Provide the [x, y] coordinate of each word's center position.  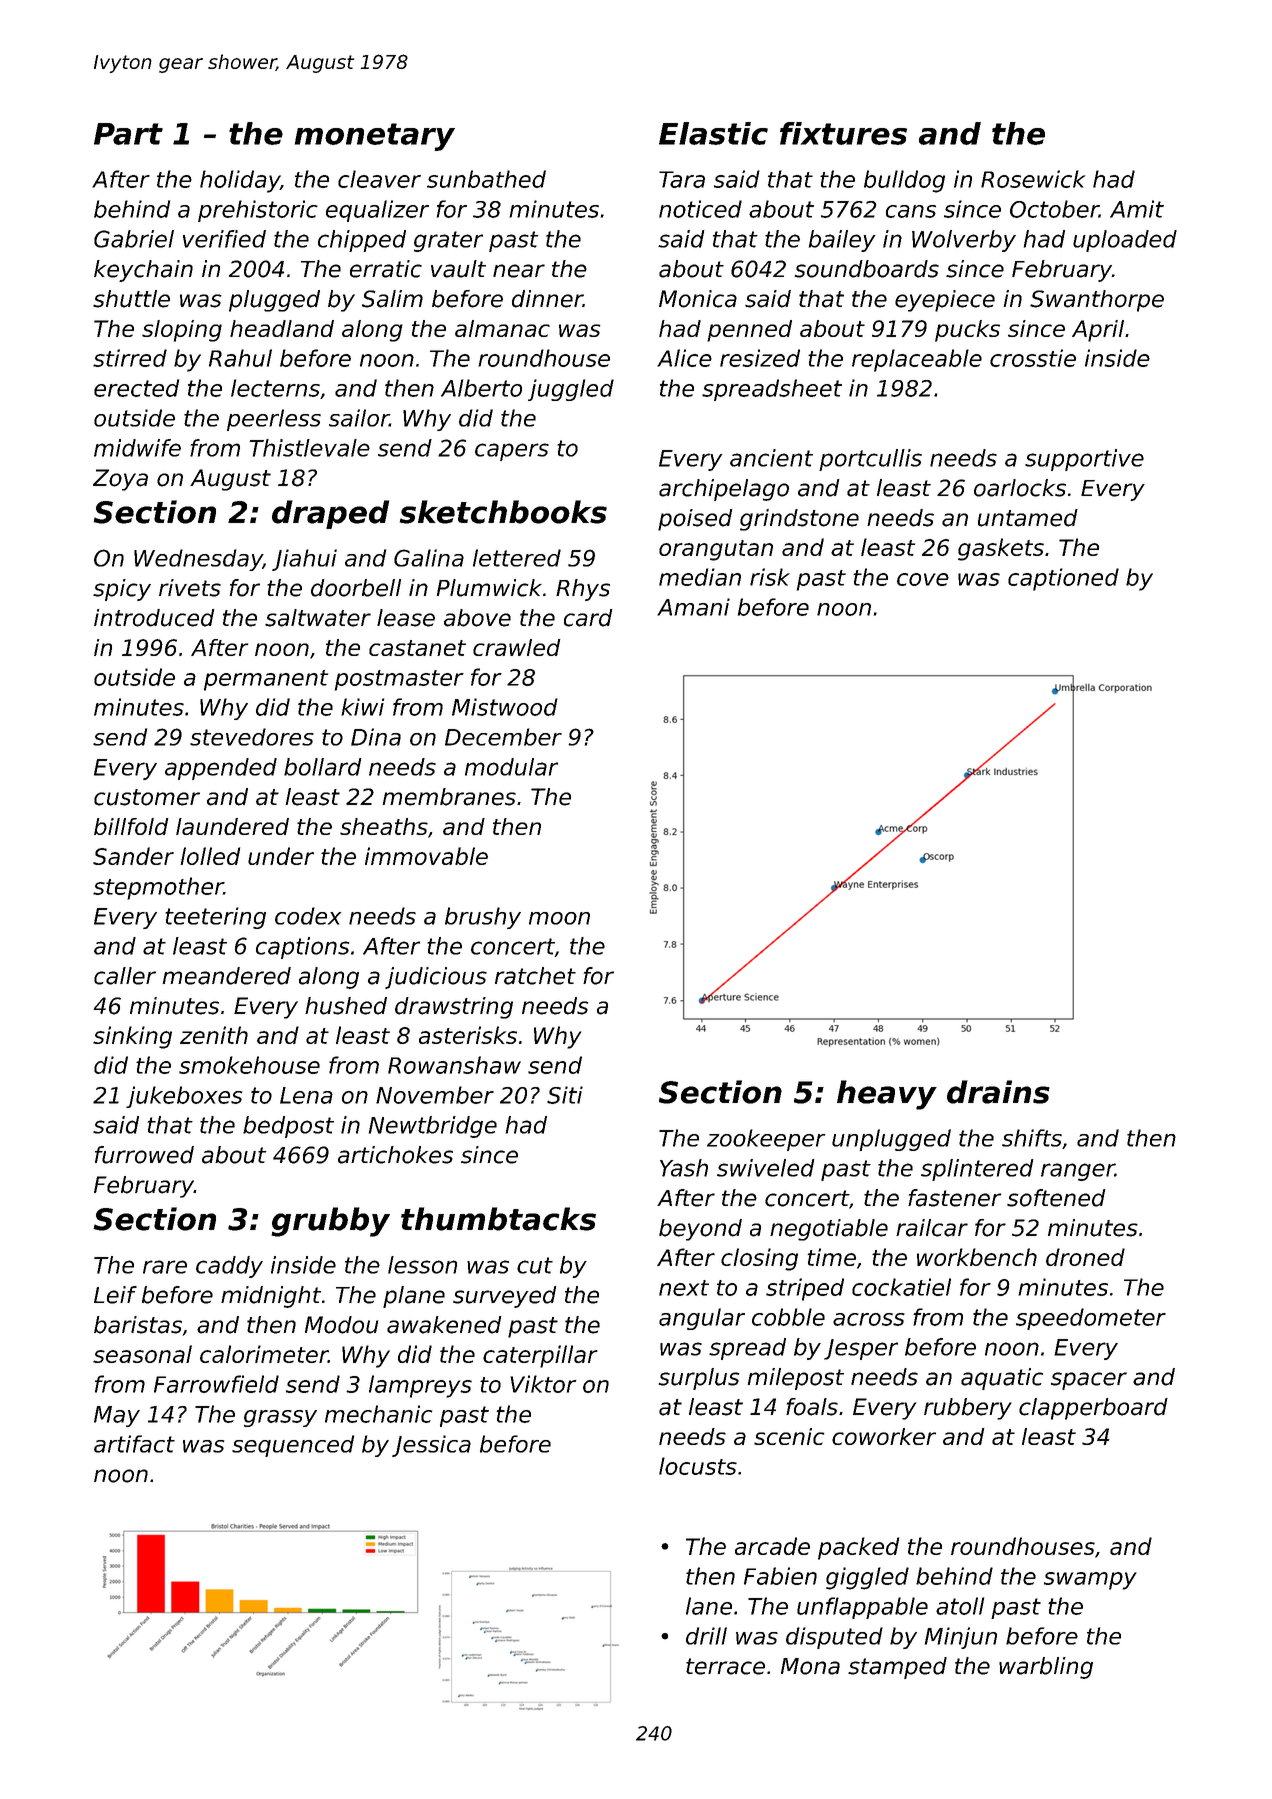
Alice [684, 358]
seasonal [142, 1354]
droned [1085, 1257]
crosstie [1033, 358]
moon [559, 918]
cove [923, 579]
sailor [359, 418]
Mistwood [505, 707]
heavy [887, 1095]
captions [303, 948]
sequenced [293, 1446]
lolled [210, 856]
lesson [422, 1265]
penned [749, 331]
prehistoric [258, 211]
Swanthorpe [1097, 301]
